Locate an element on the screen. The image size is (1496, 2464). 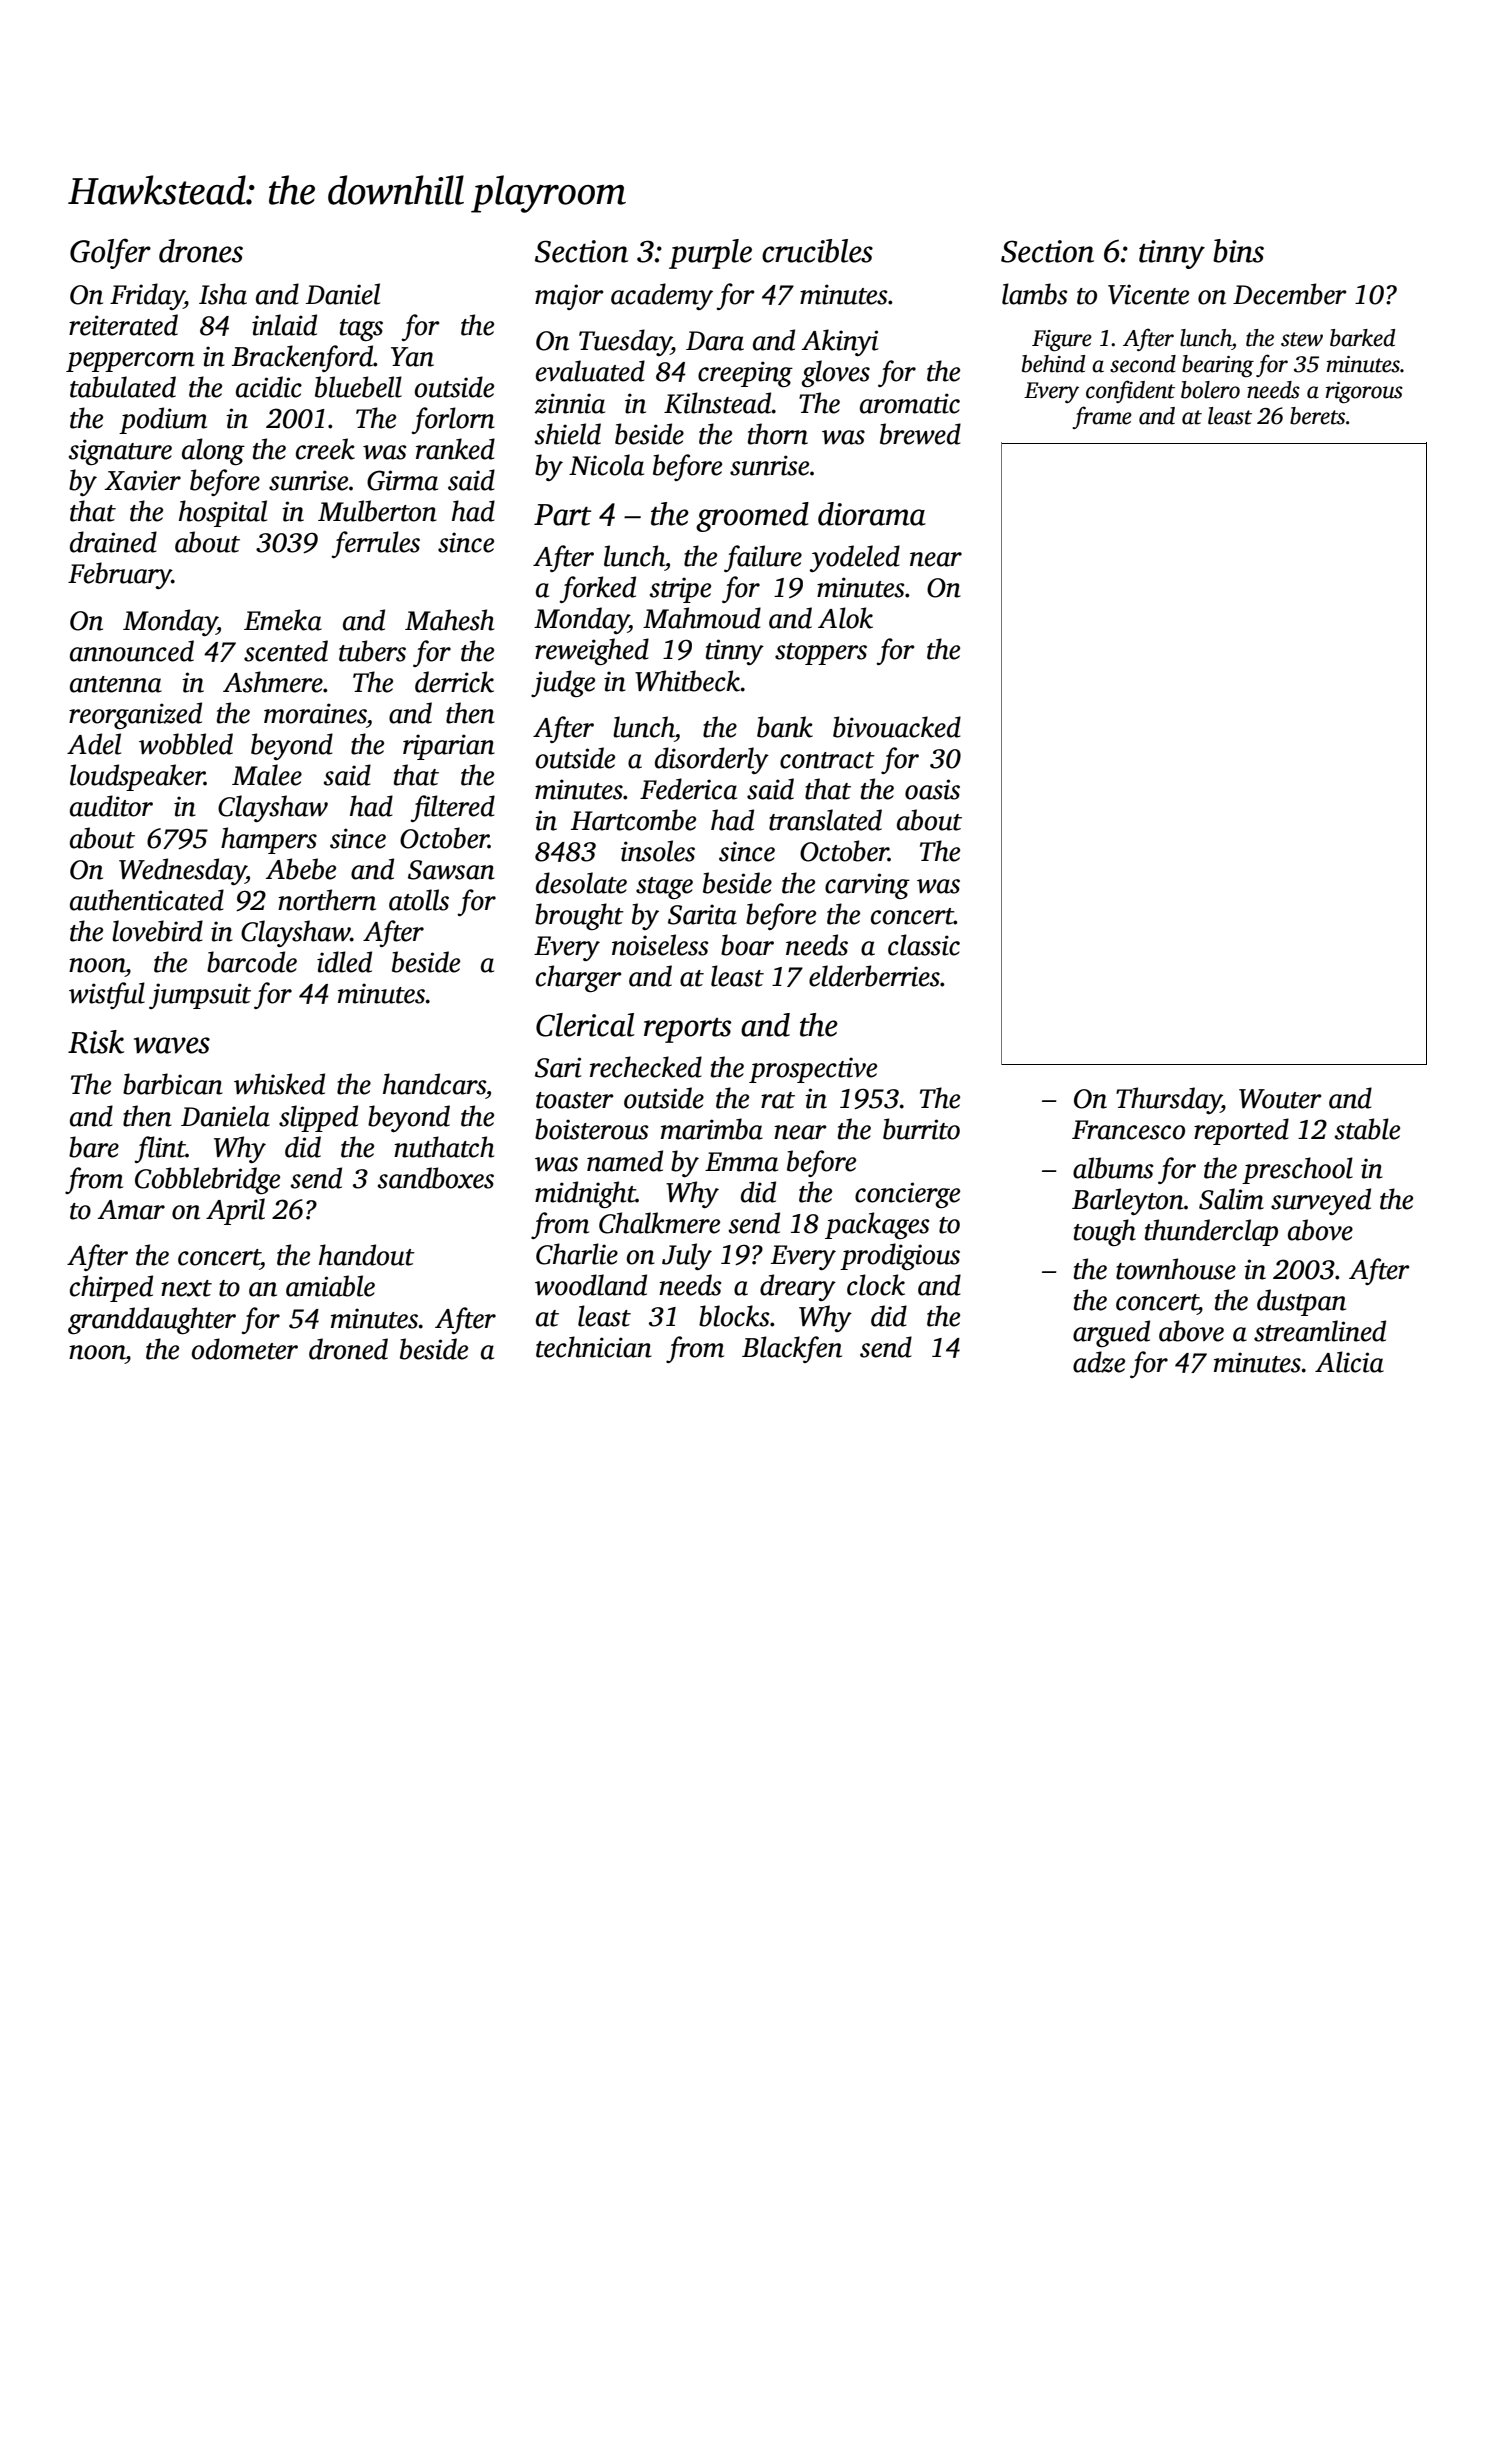
stoppers is located at coordinates (821, 654).
